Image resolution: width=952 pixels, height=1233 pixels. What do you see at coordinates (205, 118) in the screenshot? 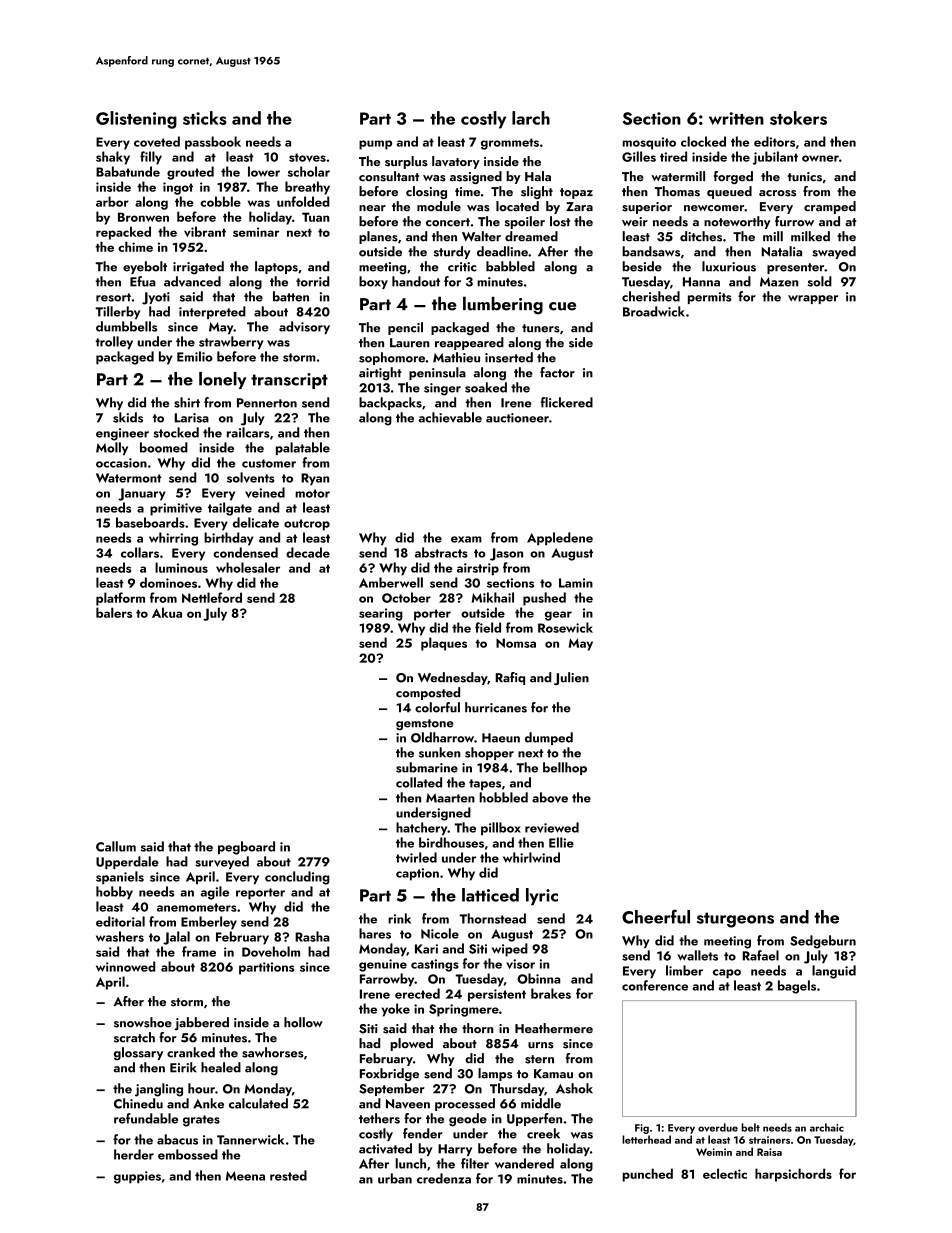
I see `sticks` at bounding box center [205, 118].
